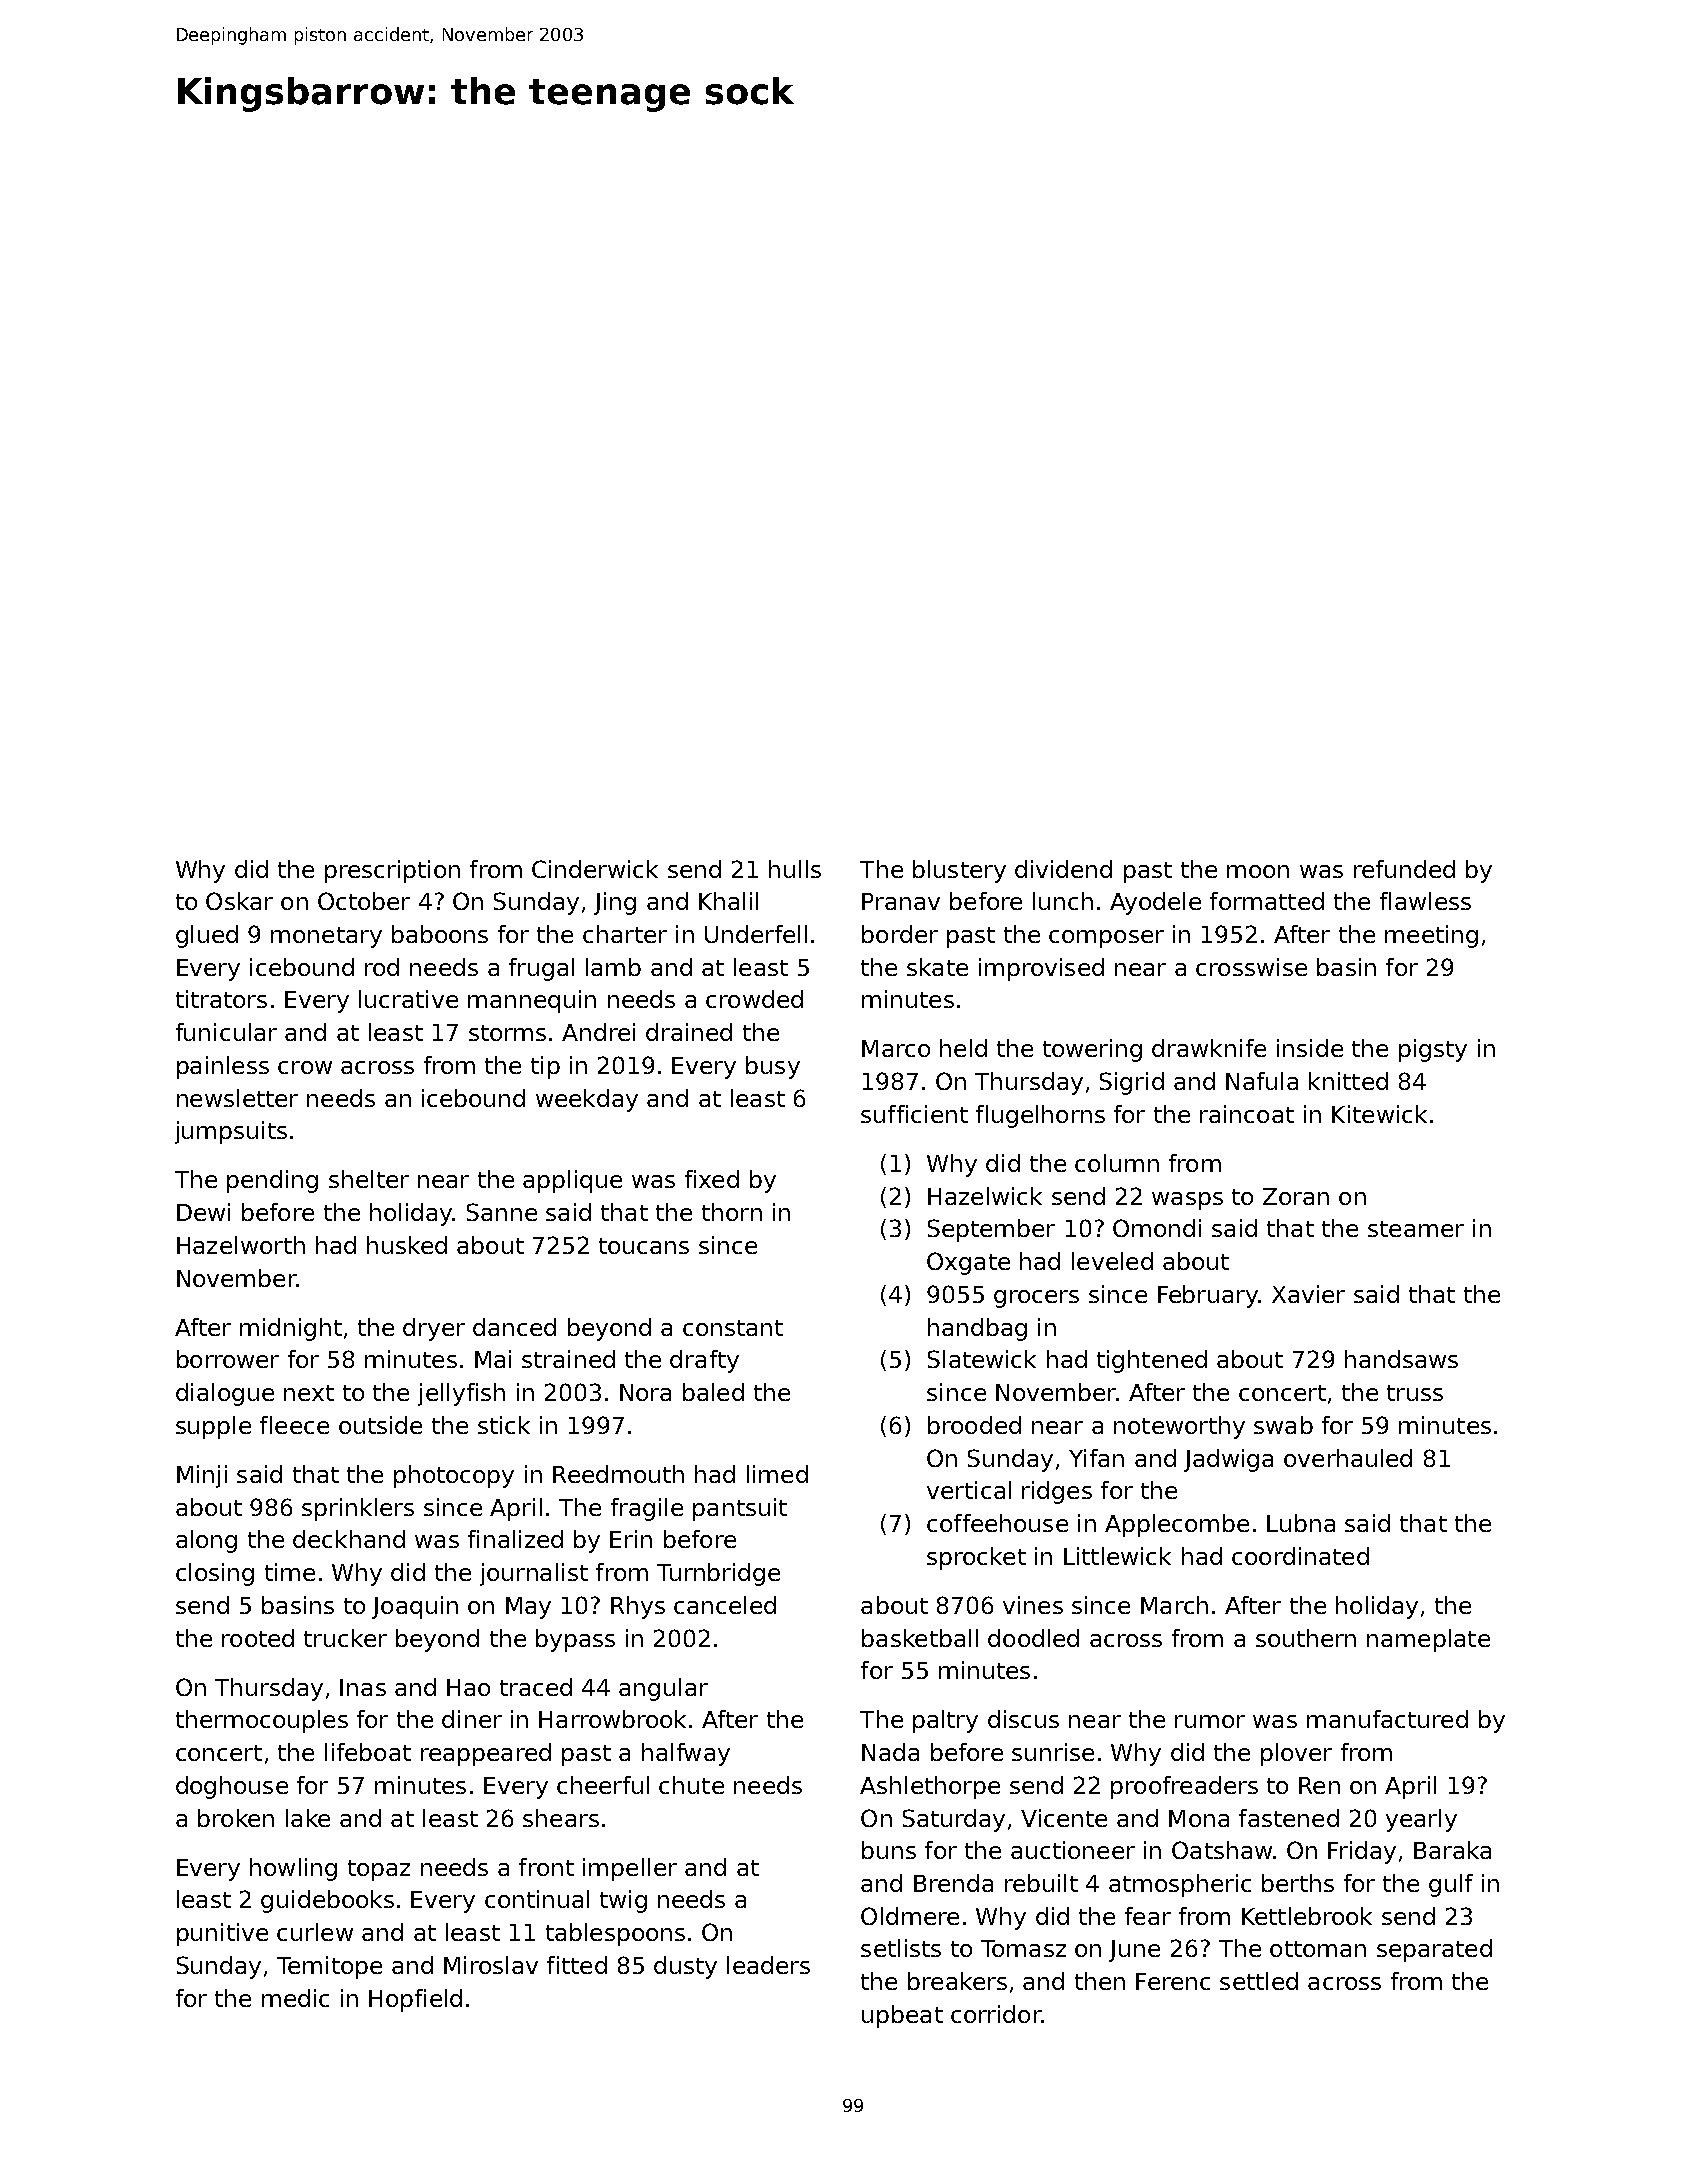 This screenshot has width=1683, height=2178. I want to click on coffeehouse, so click(997, 1523).
